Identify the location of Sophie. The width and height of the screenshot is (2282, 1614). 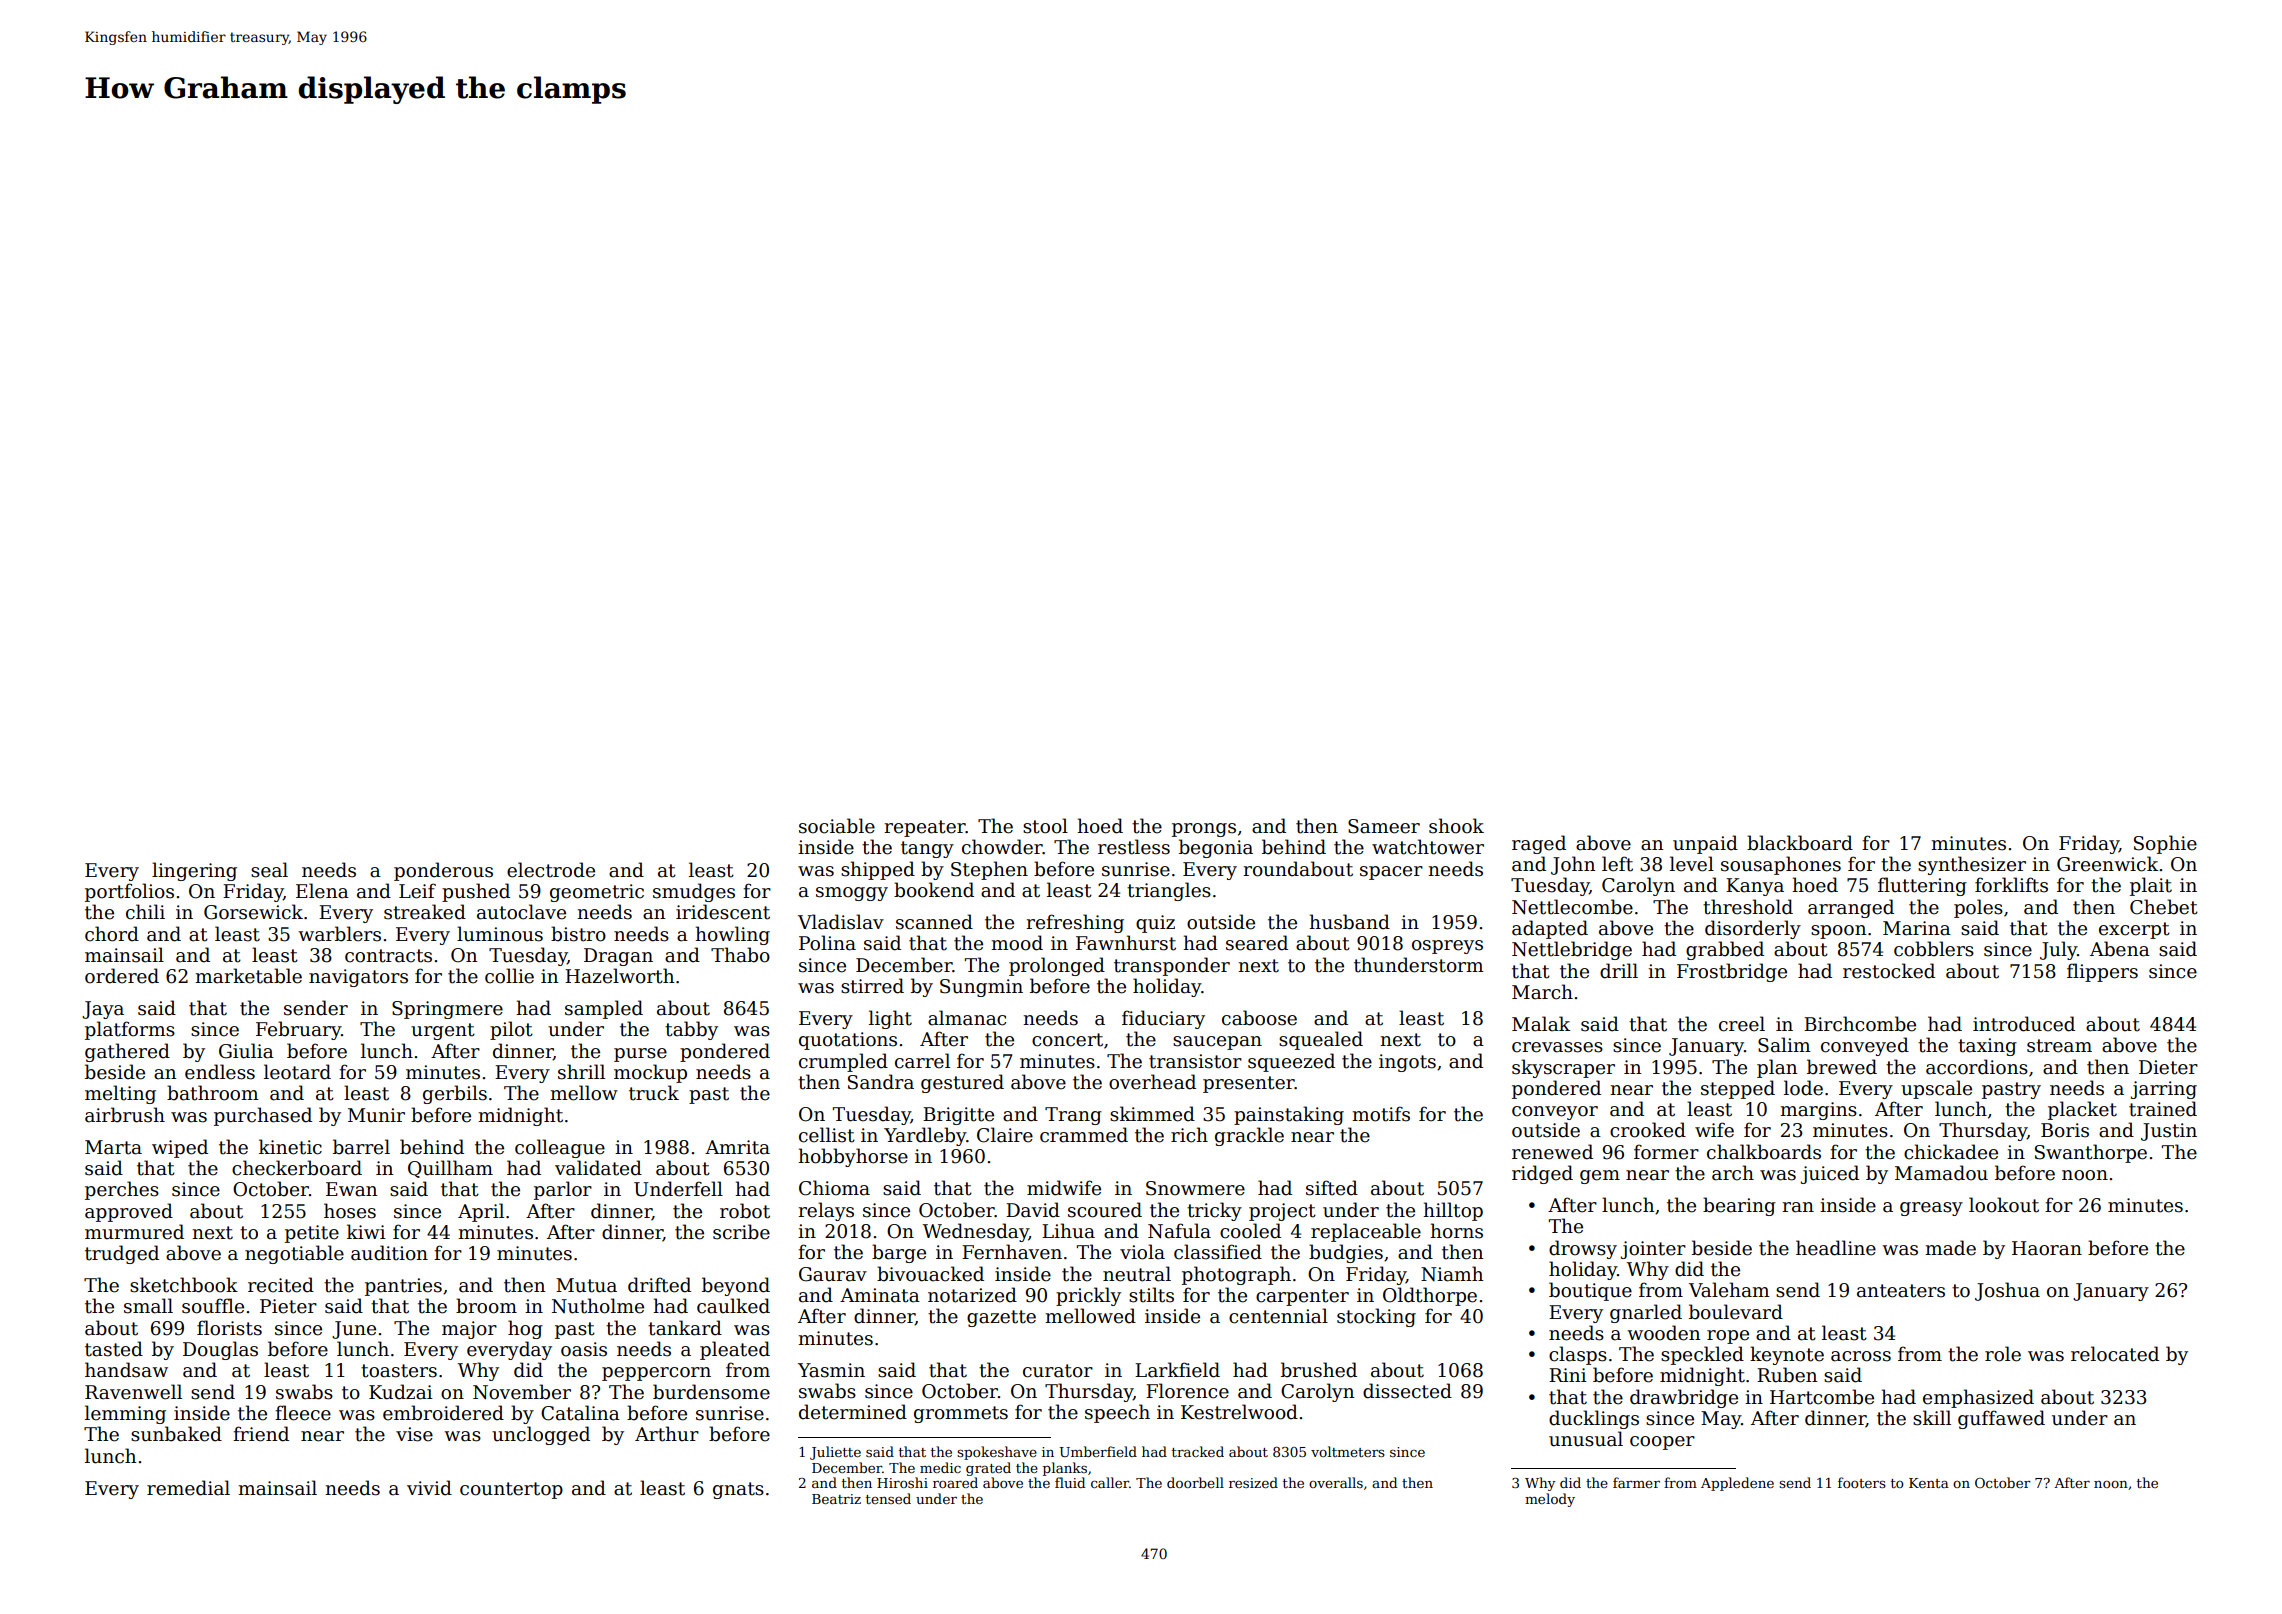
(2165, 844).
